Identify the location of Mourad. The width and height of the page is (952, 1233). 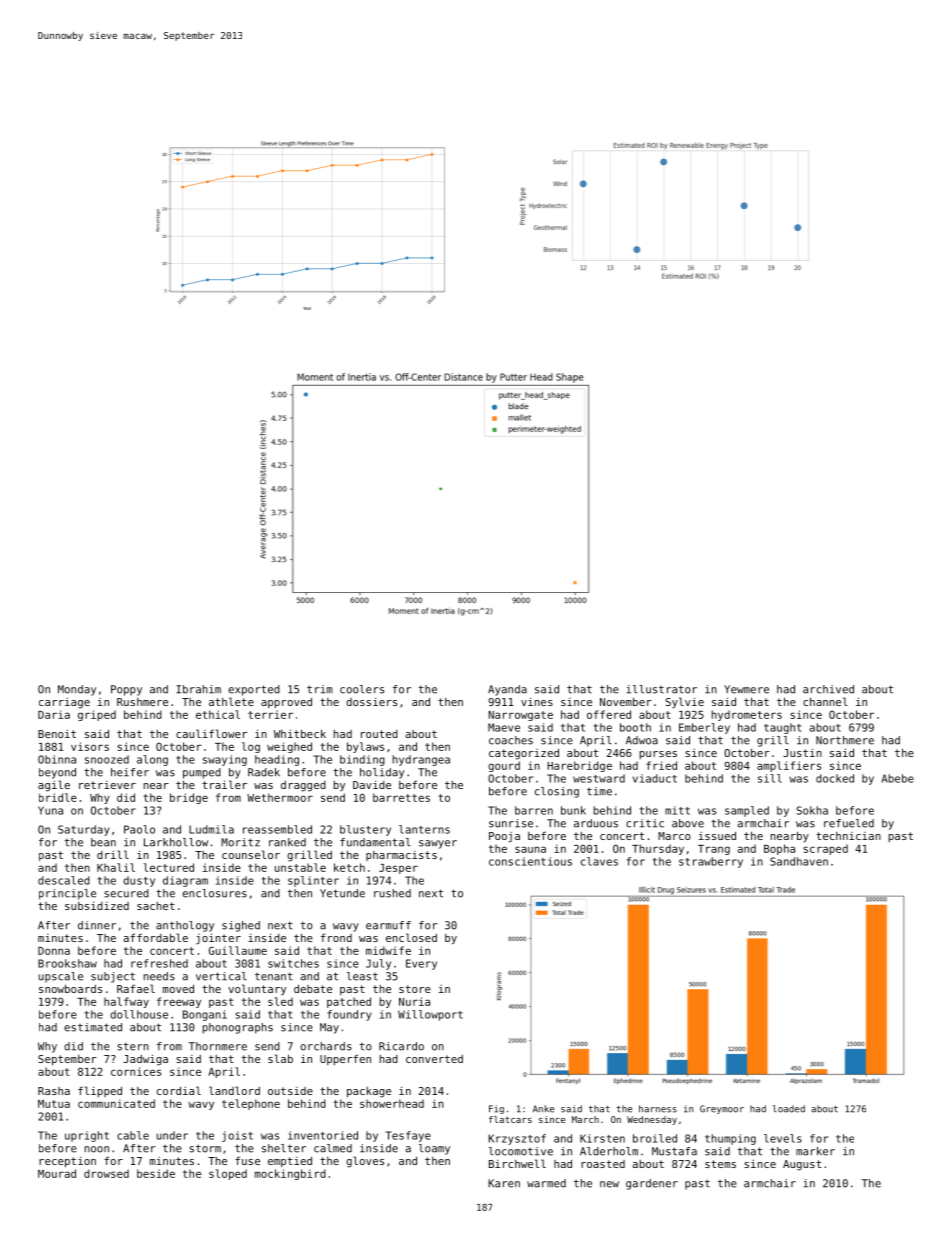
(57, 1173).
